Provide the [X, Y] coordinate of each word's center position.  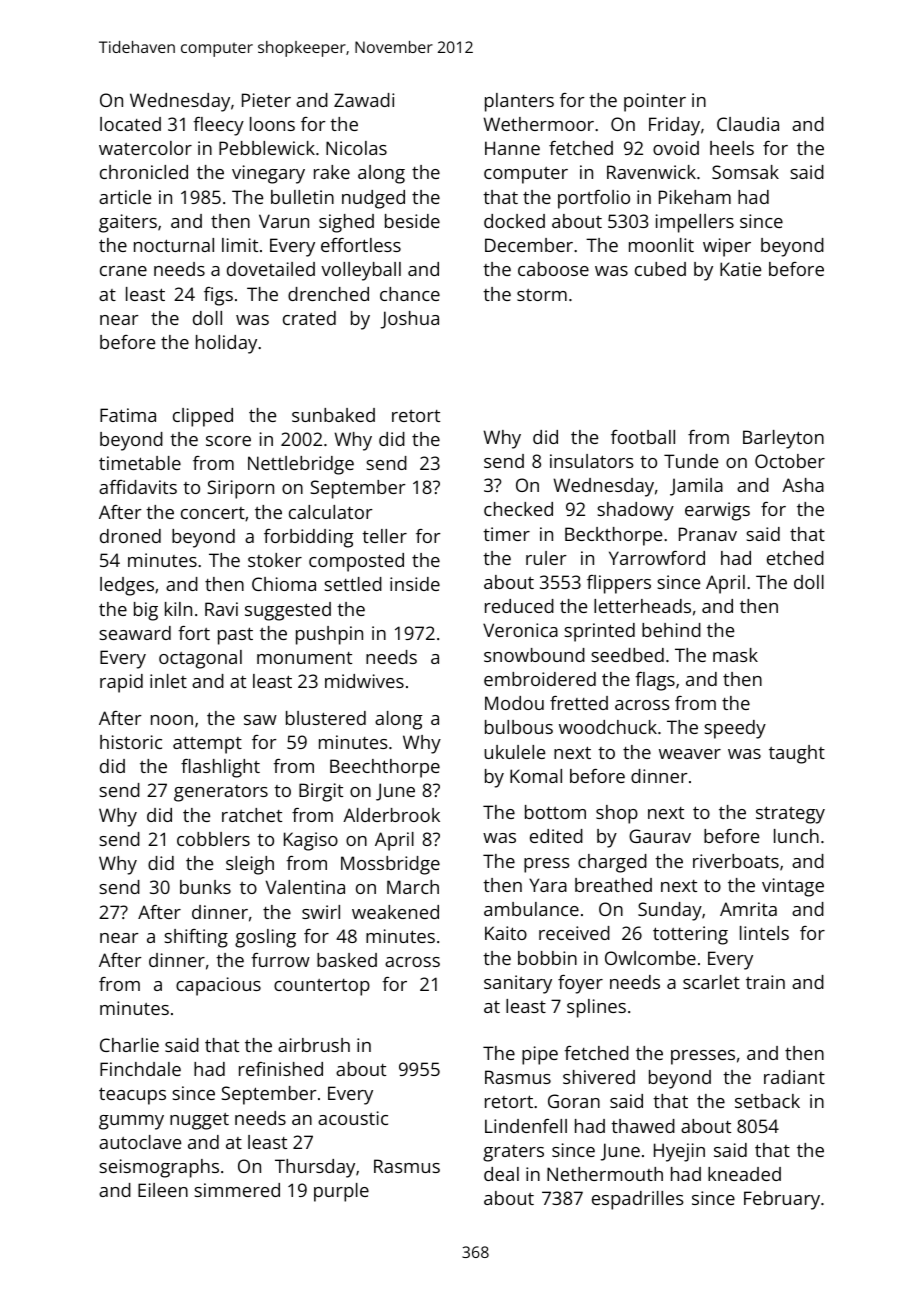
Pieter [266, 100]
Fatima [128, 415]
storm [542, 295]
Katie [740, 269]
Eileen [163, 1190]
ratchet [252, 815]
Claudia [748, 124]
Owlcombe [650, 958]
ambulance [531, 909]
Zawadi [364, 100]
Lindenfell [526, 1126]
